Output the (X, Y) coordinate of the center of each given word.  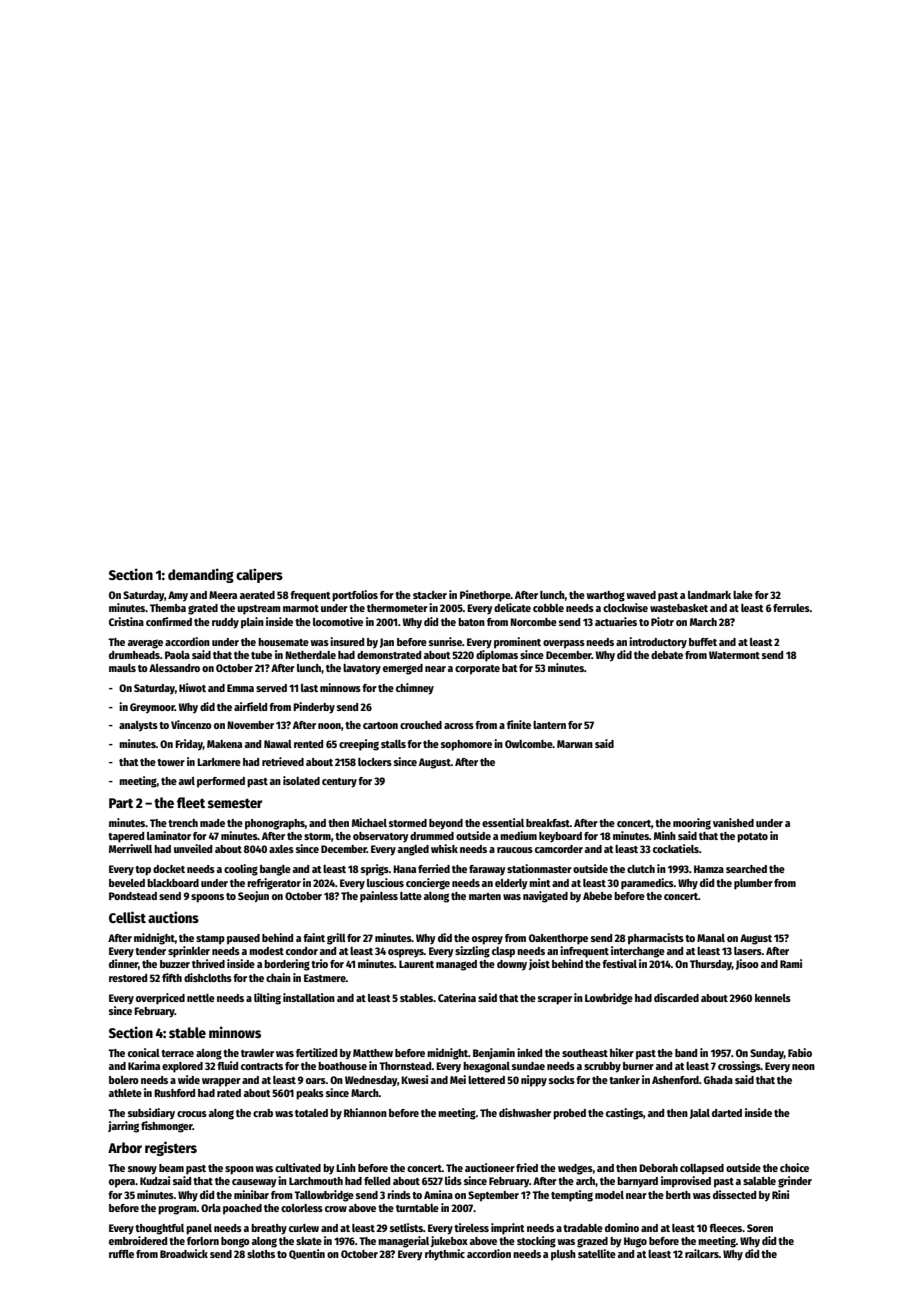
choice (794, 1167)
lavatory (362, 669)
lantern (549, 725)
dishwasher (525, 1112)
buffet (703, 642)
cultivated (298, 1167)
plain (252, 623)
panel (199, 1229)
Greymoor (152, 708)
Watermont (734, 655)
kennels (773, 998)
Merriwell (130, 848)
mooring (692, 824)
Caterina (457, 997)
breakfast (548, 823)
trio (319, 963)
